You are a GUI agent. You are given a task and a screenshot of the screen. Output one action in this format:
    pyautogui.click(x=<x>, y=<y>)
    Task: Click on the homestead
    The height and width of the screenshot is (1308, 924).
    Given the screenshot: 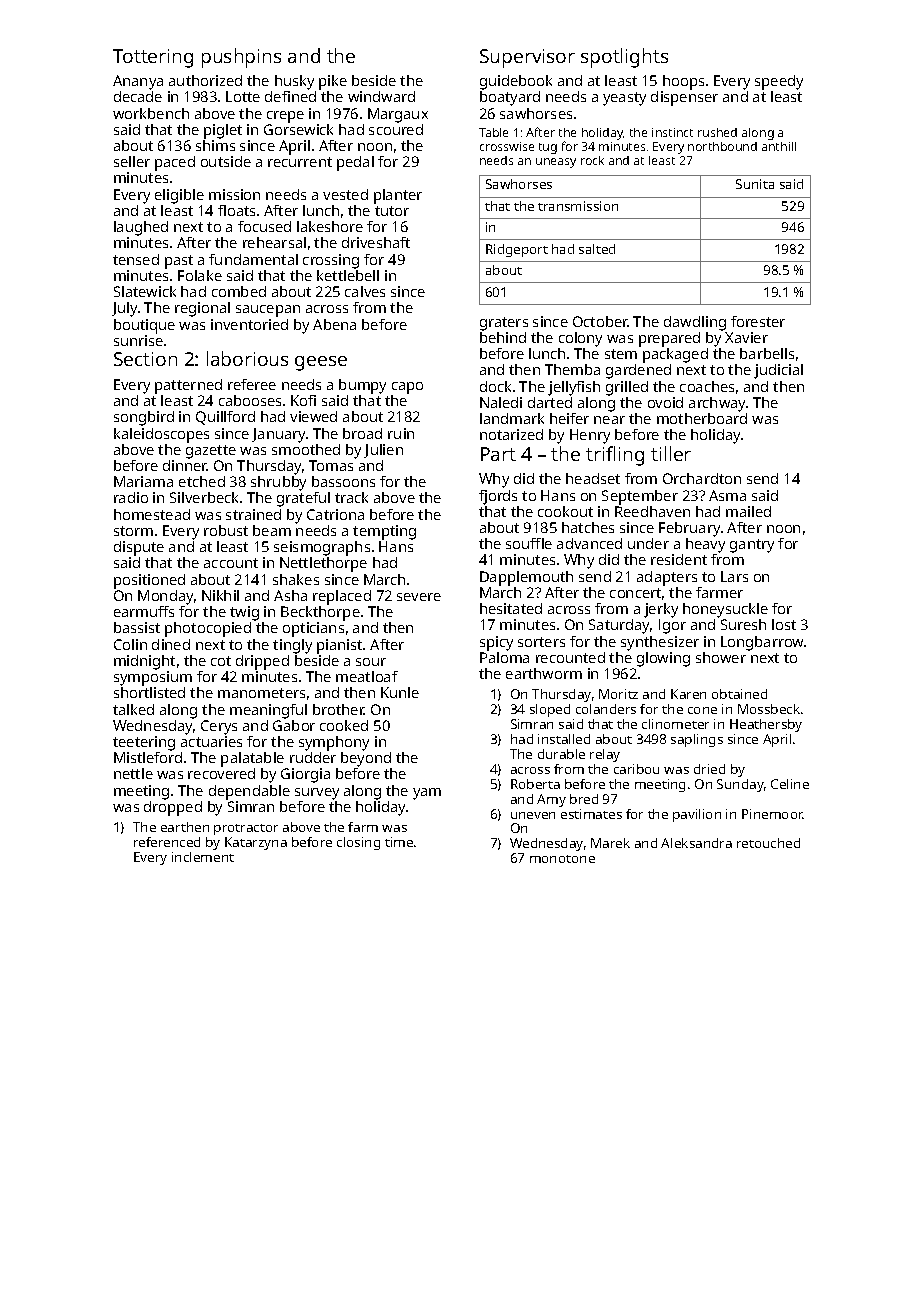 What is the action you would take?
    pyautogui.click(x=152, y=514)
